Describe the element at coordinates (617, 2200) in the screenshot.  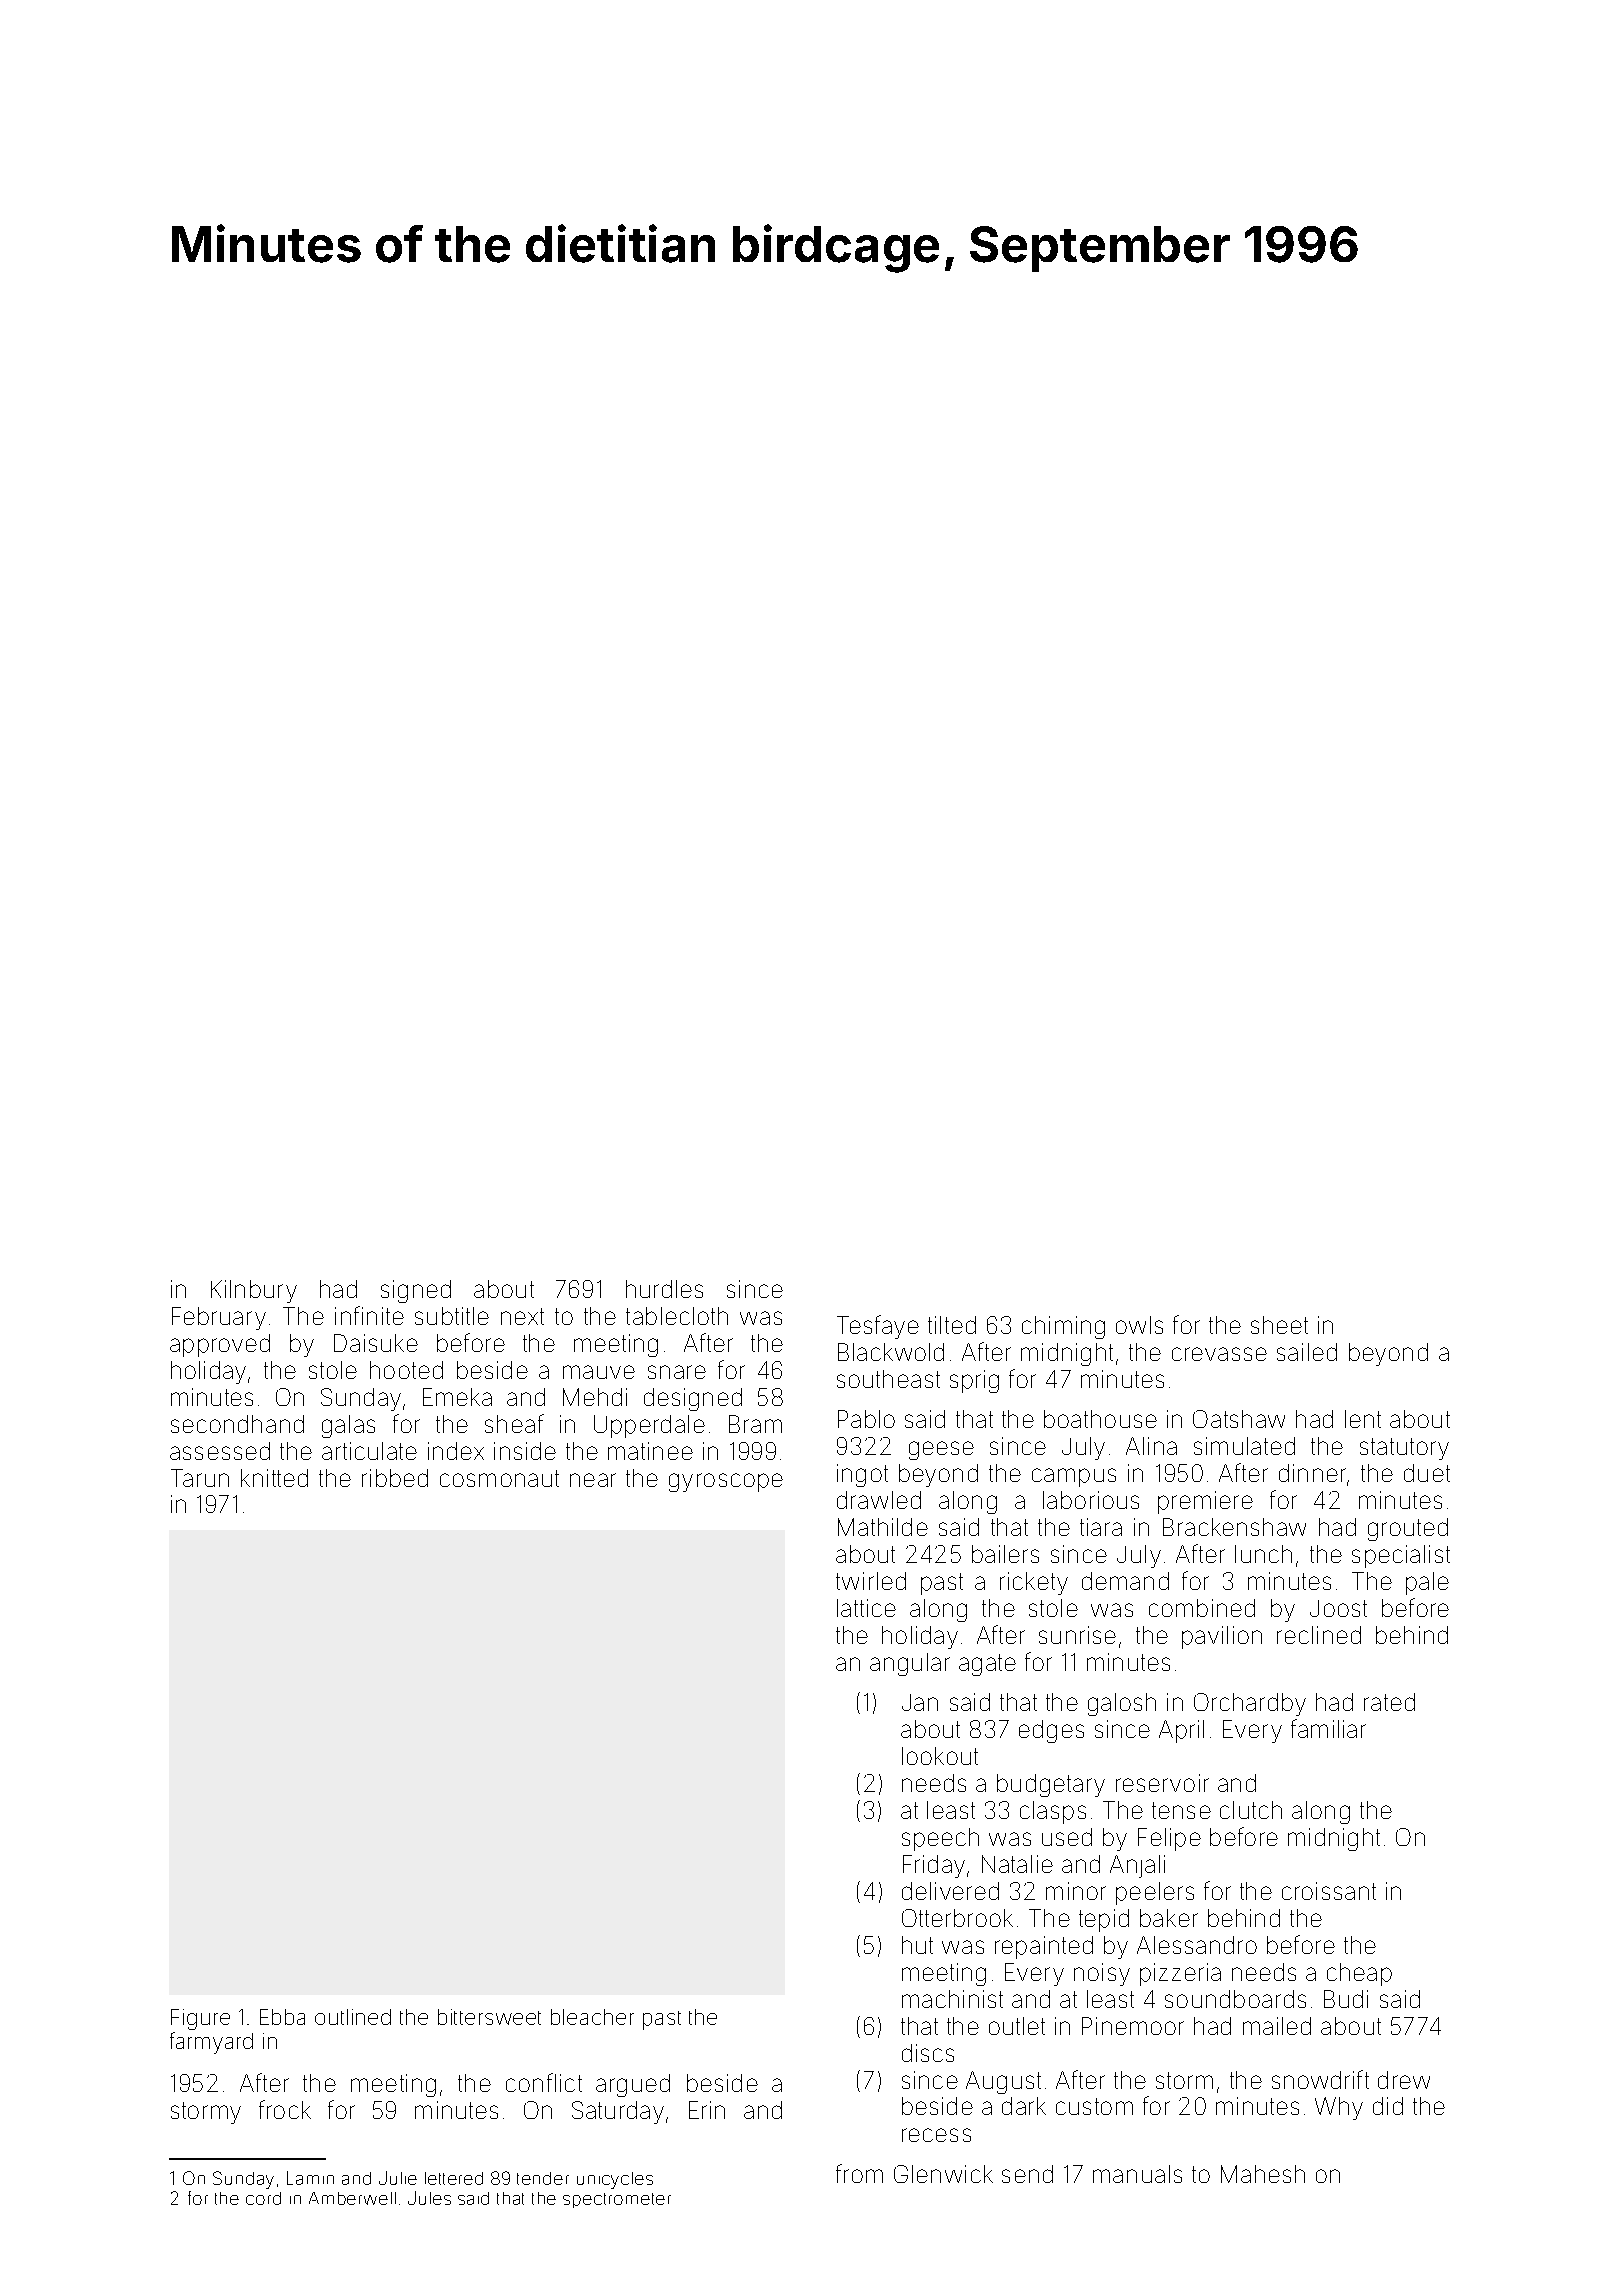
I see `spectrometer` at that location.
